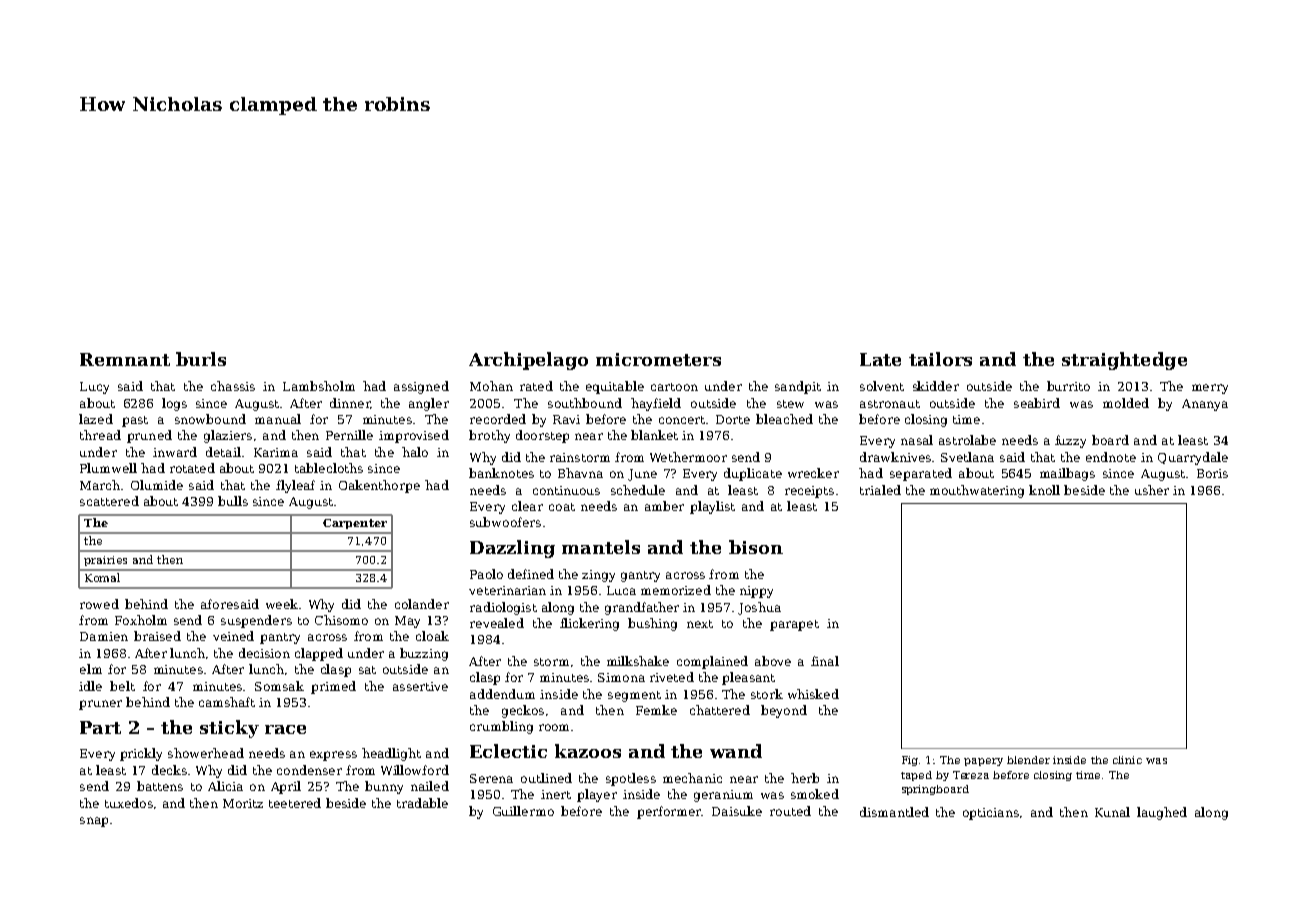 Image resolution: width=1308 pixels, height=924 pixels. I want to click on performer, so click(669, 812).
